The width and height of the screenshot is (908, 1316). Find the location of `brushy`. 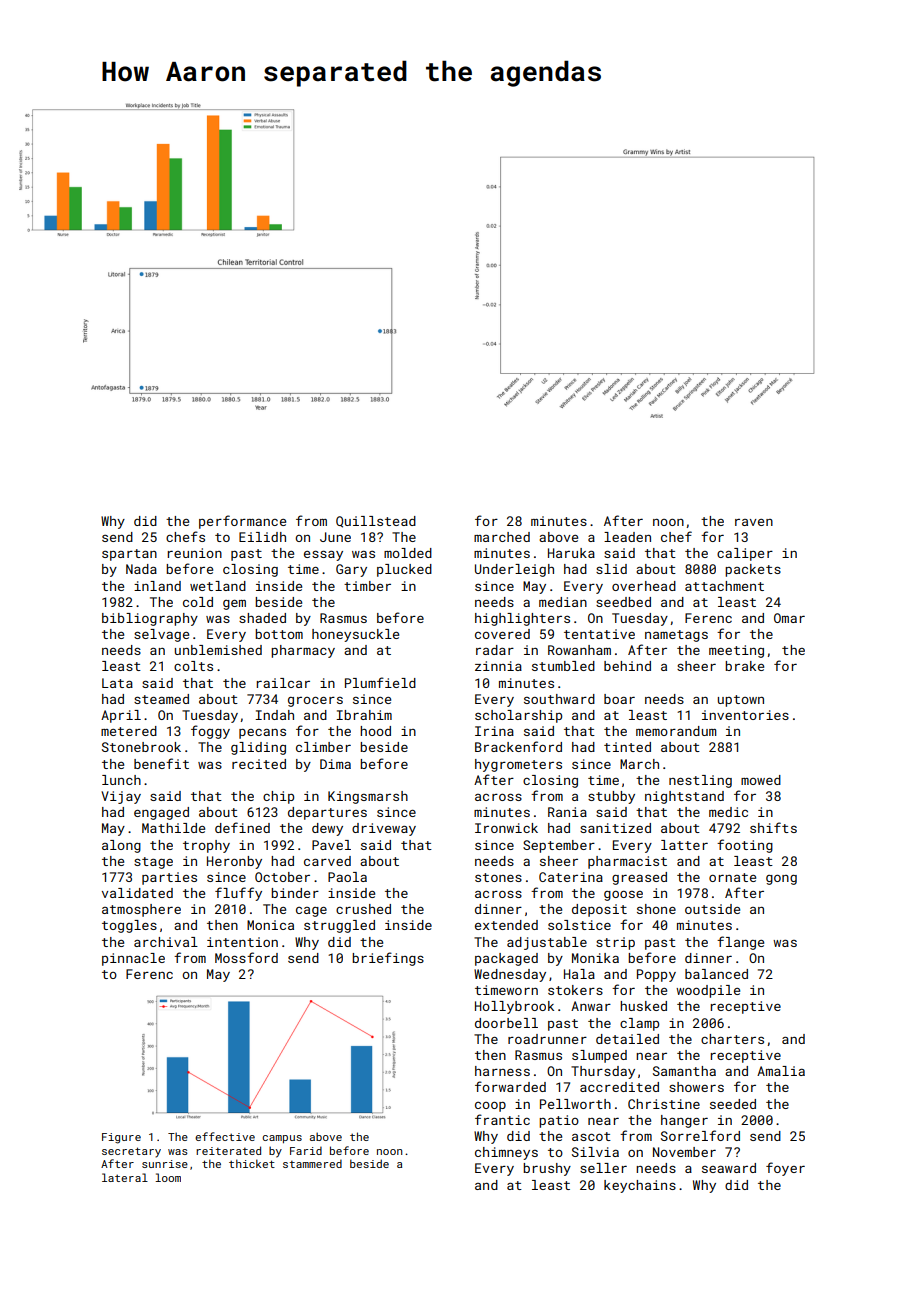

brushy is located at coordinates (547, 1169).
